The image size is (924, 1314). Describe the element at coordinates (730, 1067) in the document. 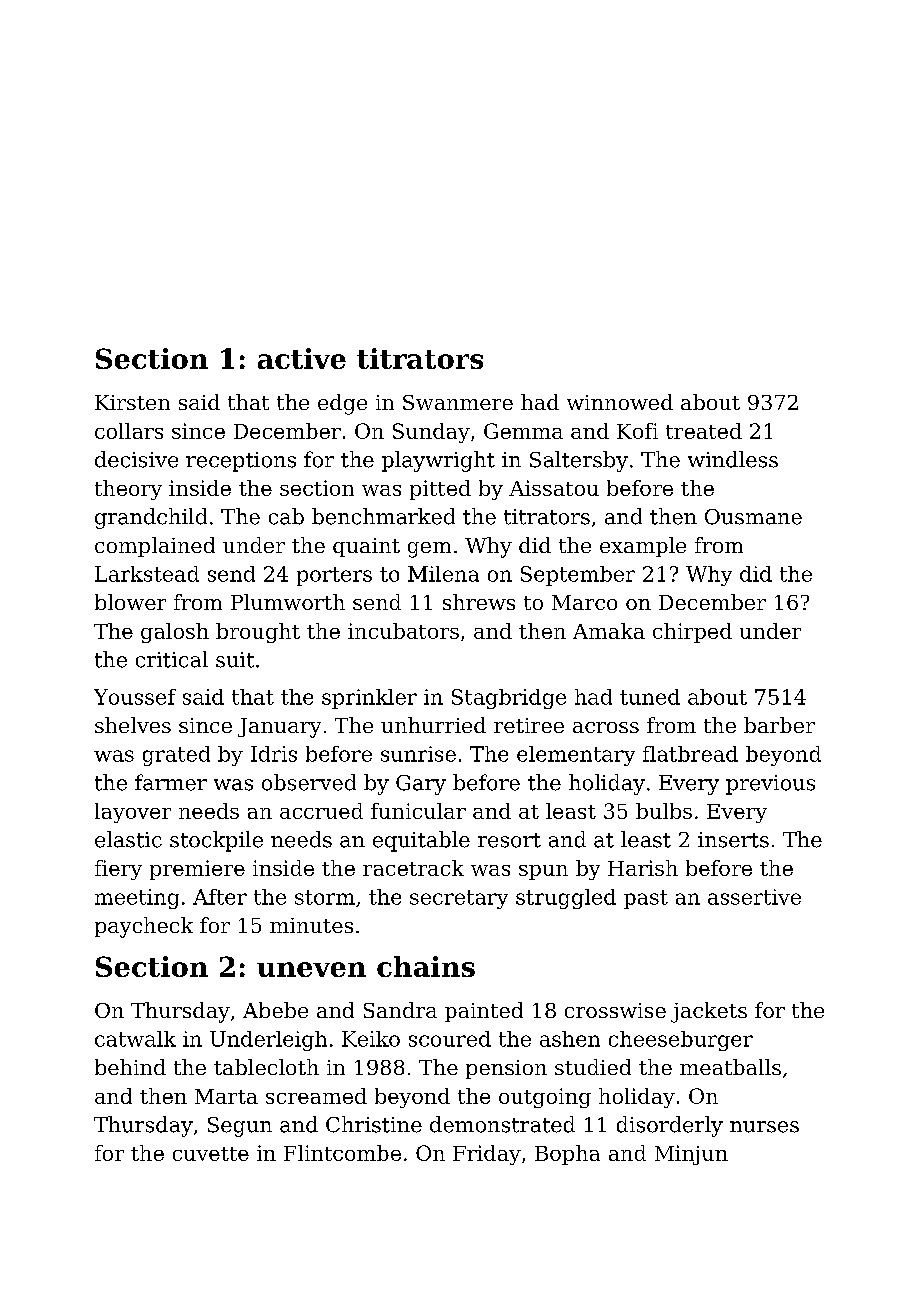

I see `meatballs` at that location.
